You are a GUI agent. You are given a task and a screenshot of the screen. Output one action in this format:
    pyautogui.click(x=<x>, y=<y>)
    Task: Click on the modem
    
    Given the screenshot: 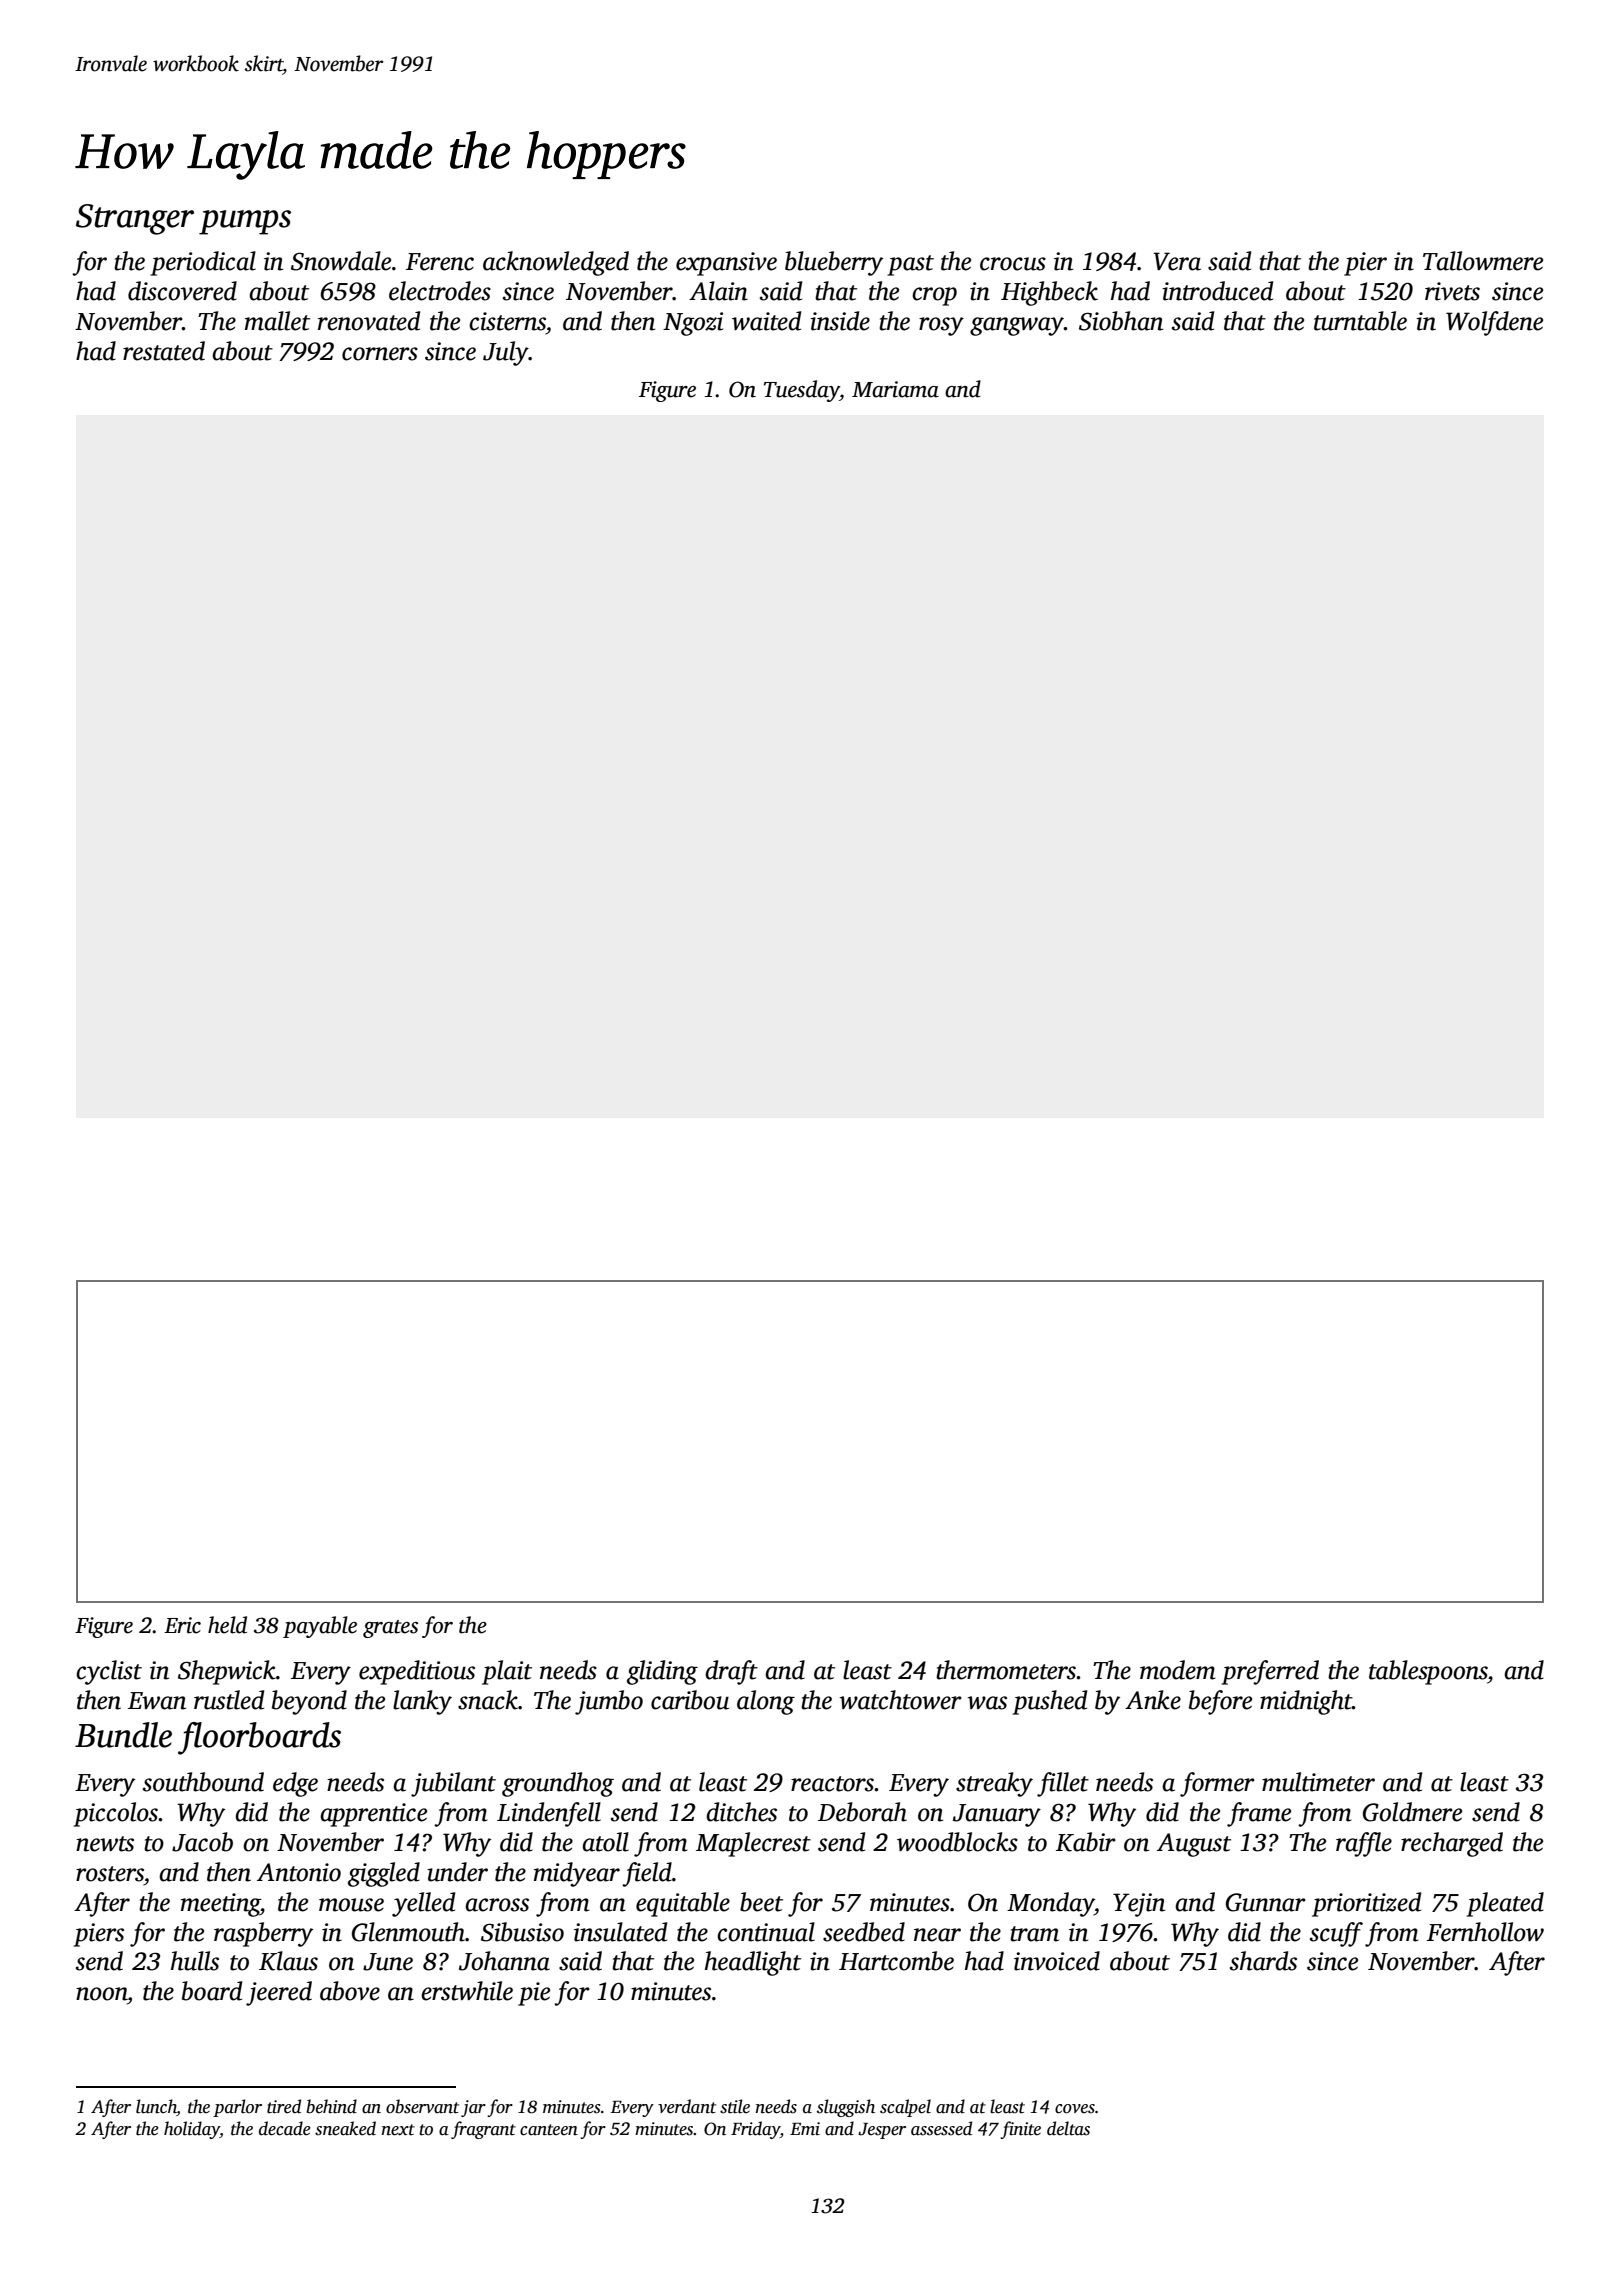 What is the action you would take?
    pyautogui.click(x=1178, y=1670)
